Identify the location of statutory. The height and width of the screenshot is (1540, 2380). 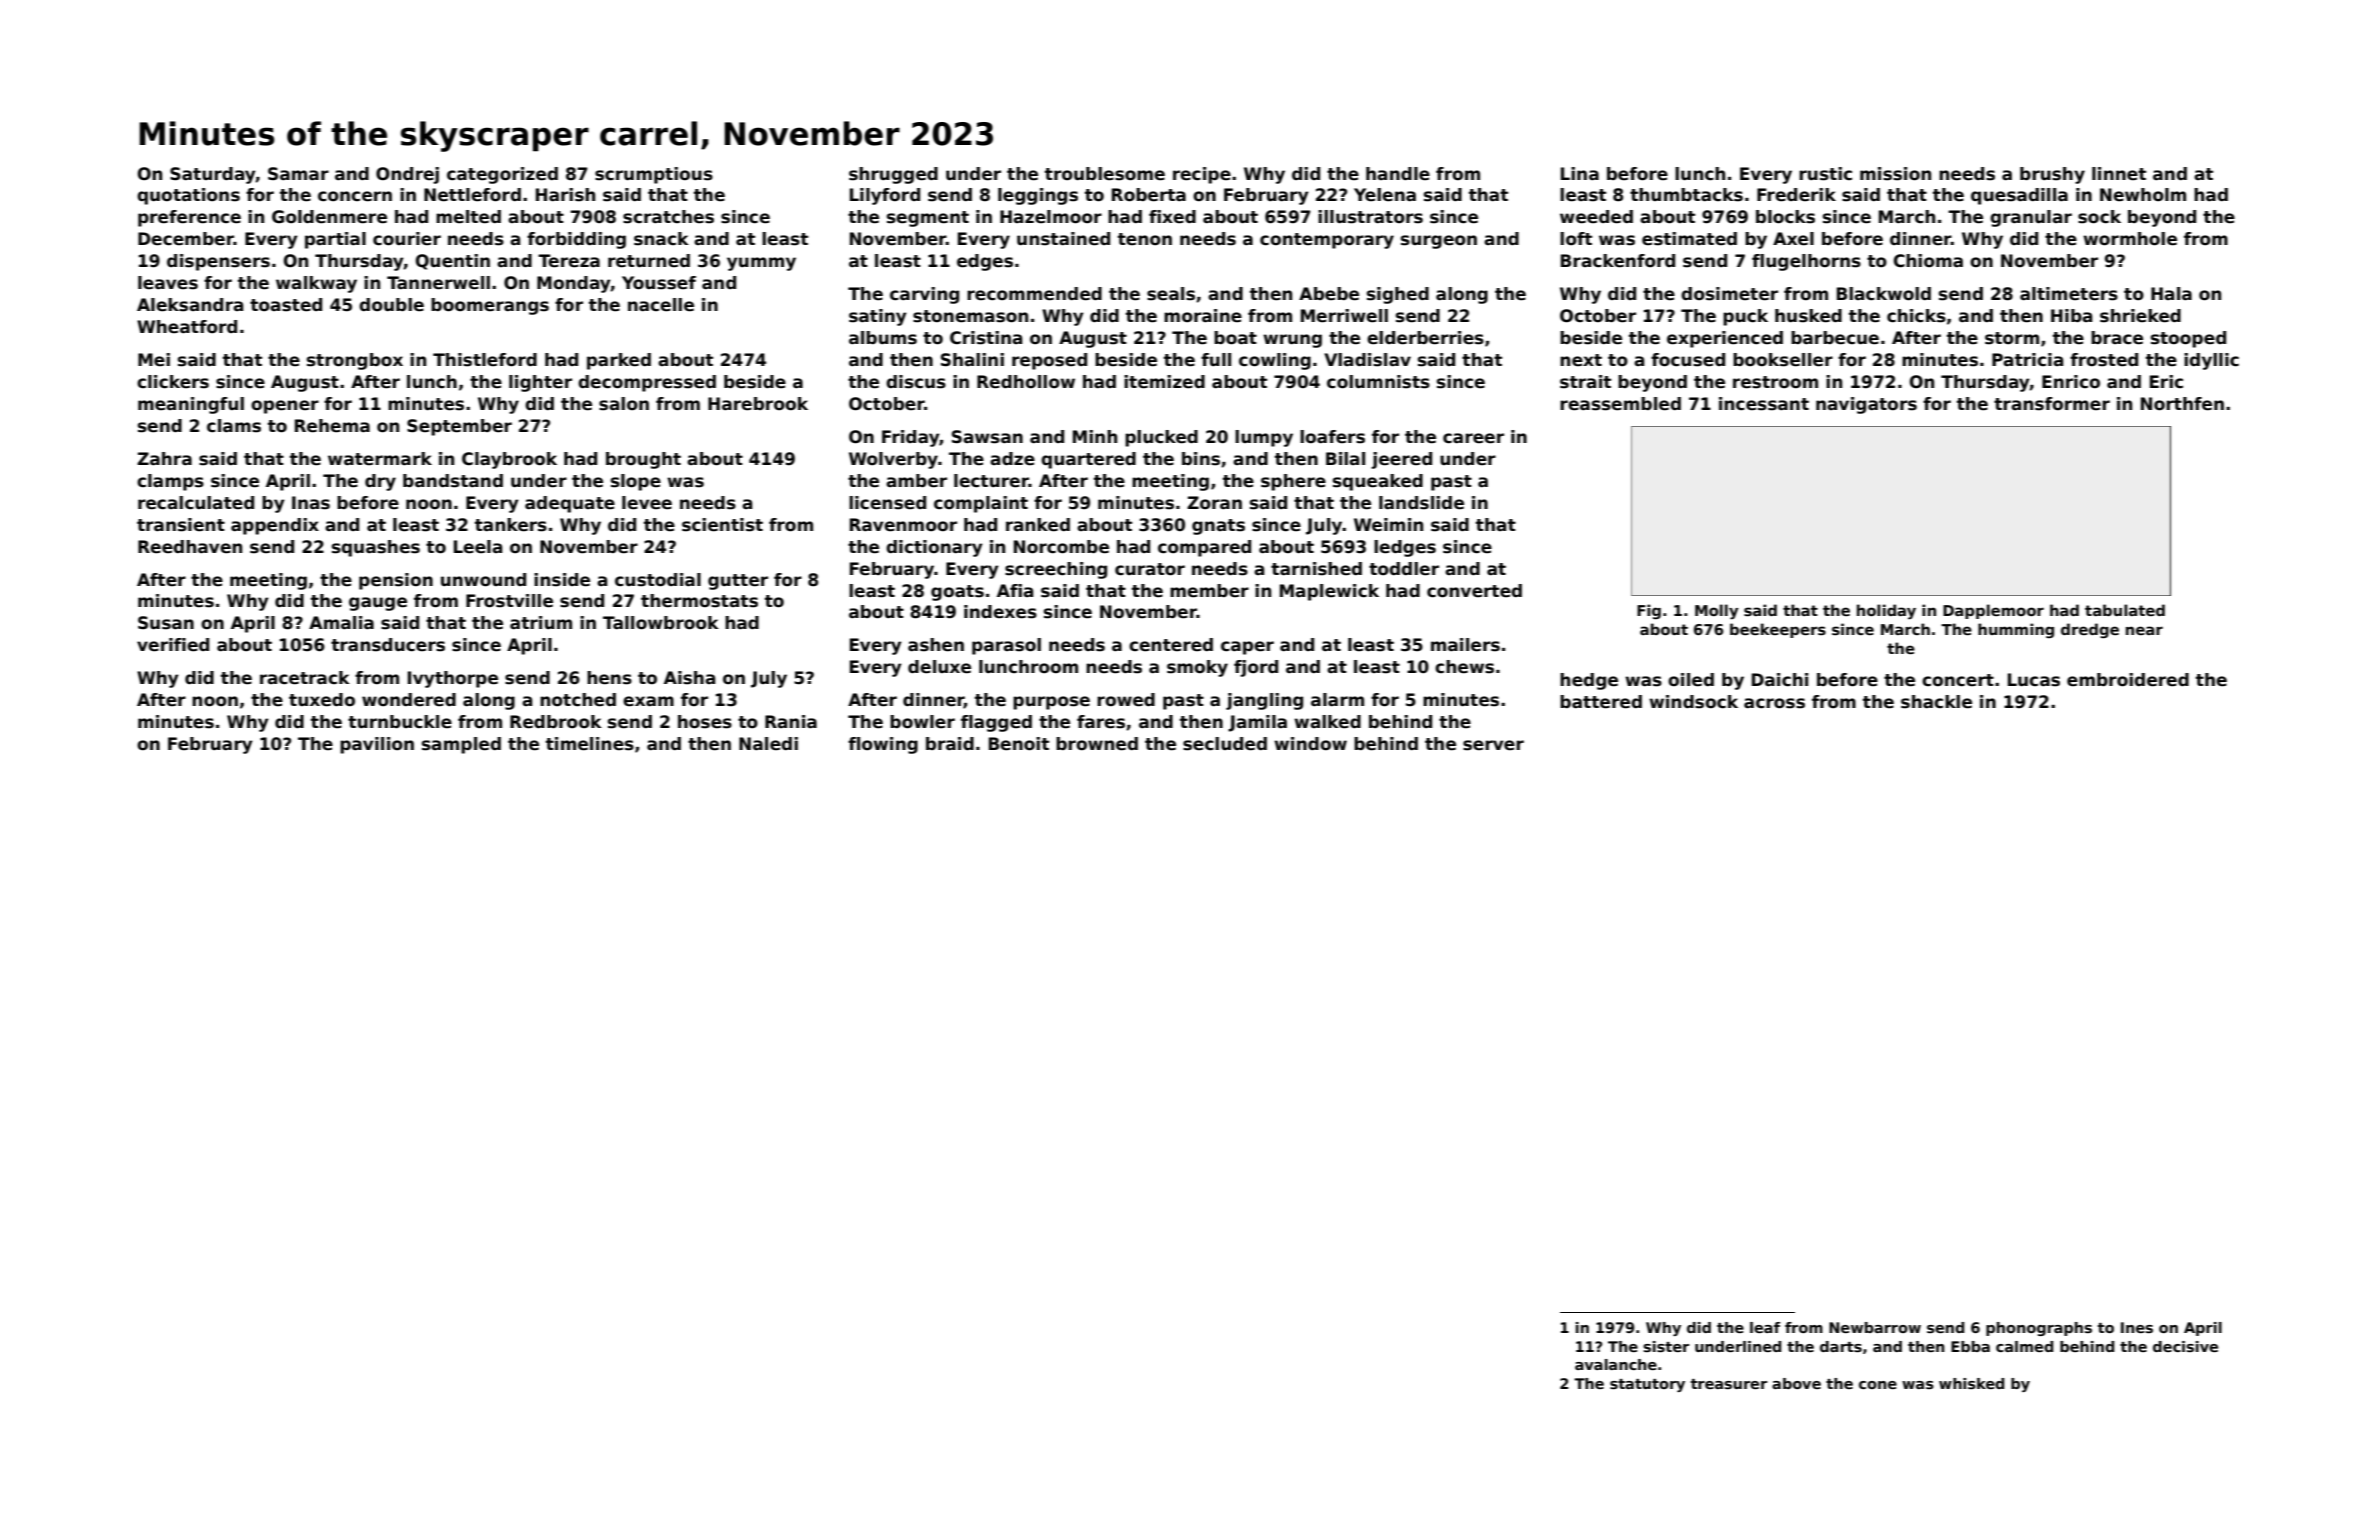
(1647, 1385).
